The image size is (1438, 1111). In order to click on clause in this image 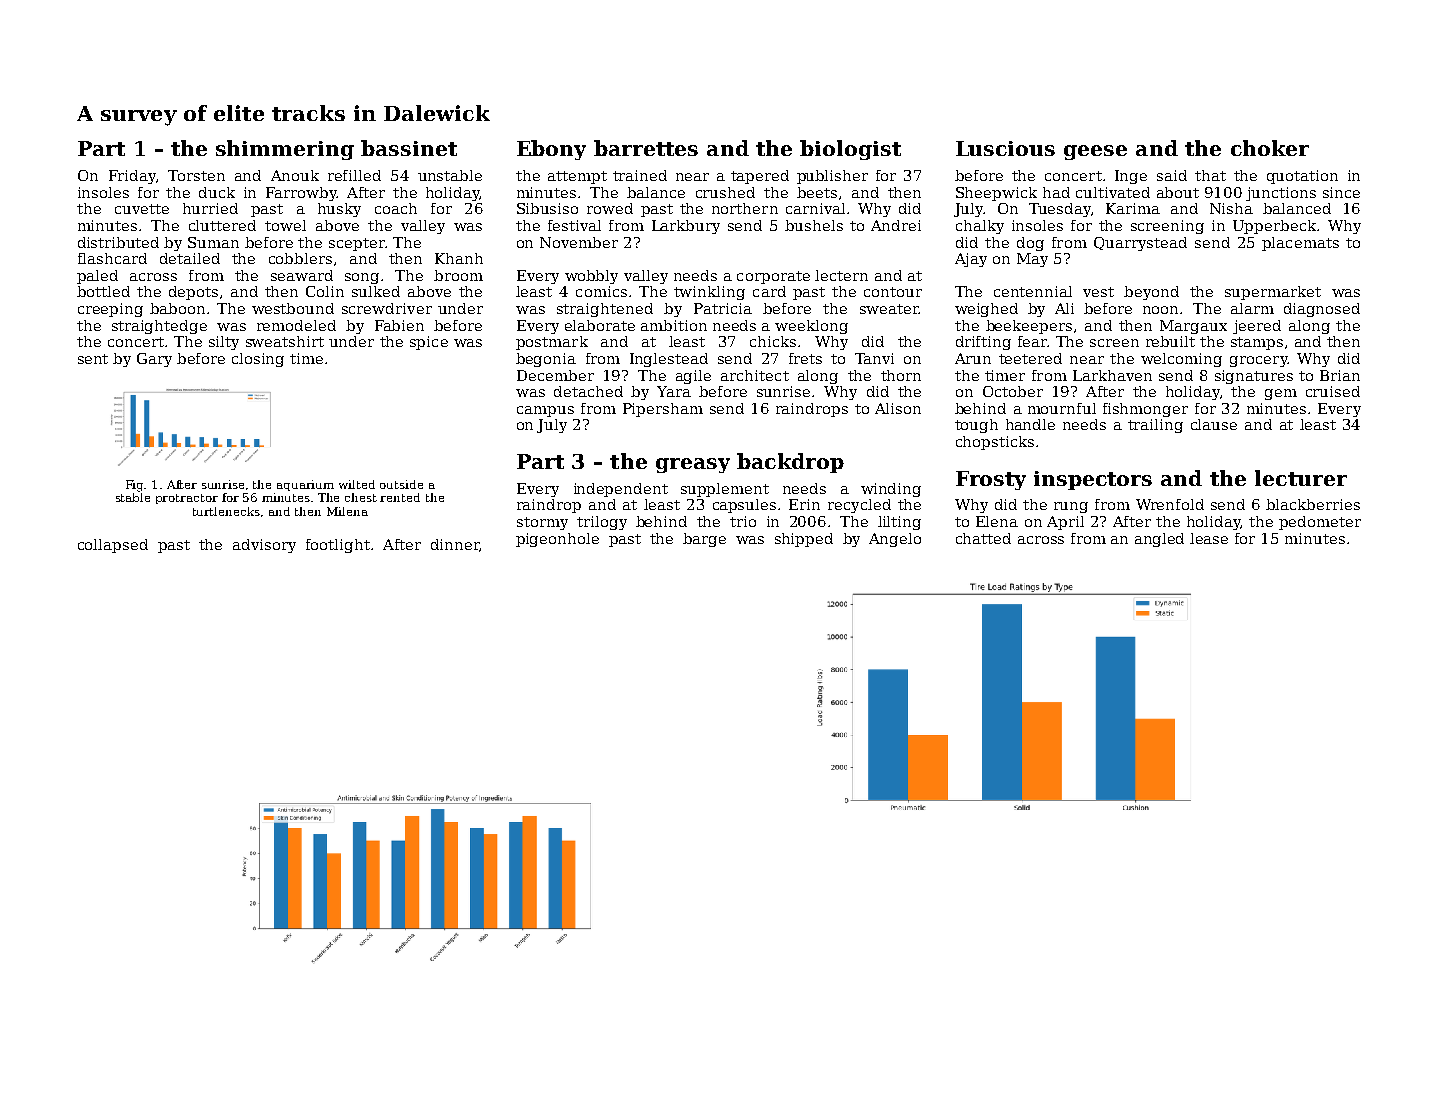, I will do `click(1214, 424)`.
